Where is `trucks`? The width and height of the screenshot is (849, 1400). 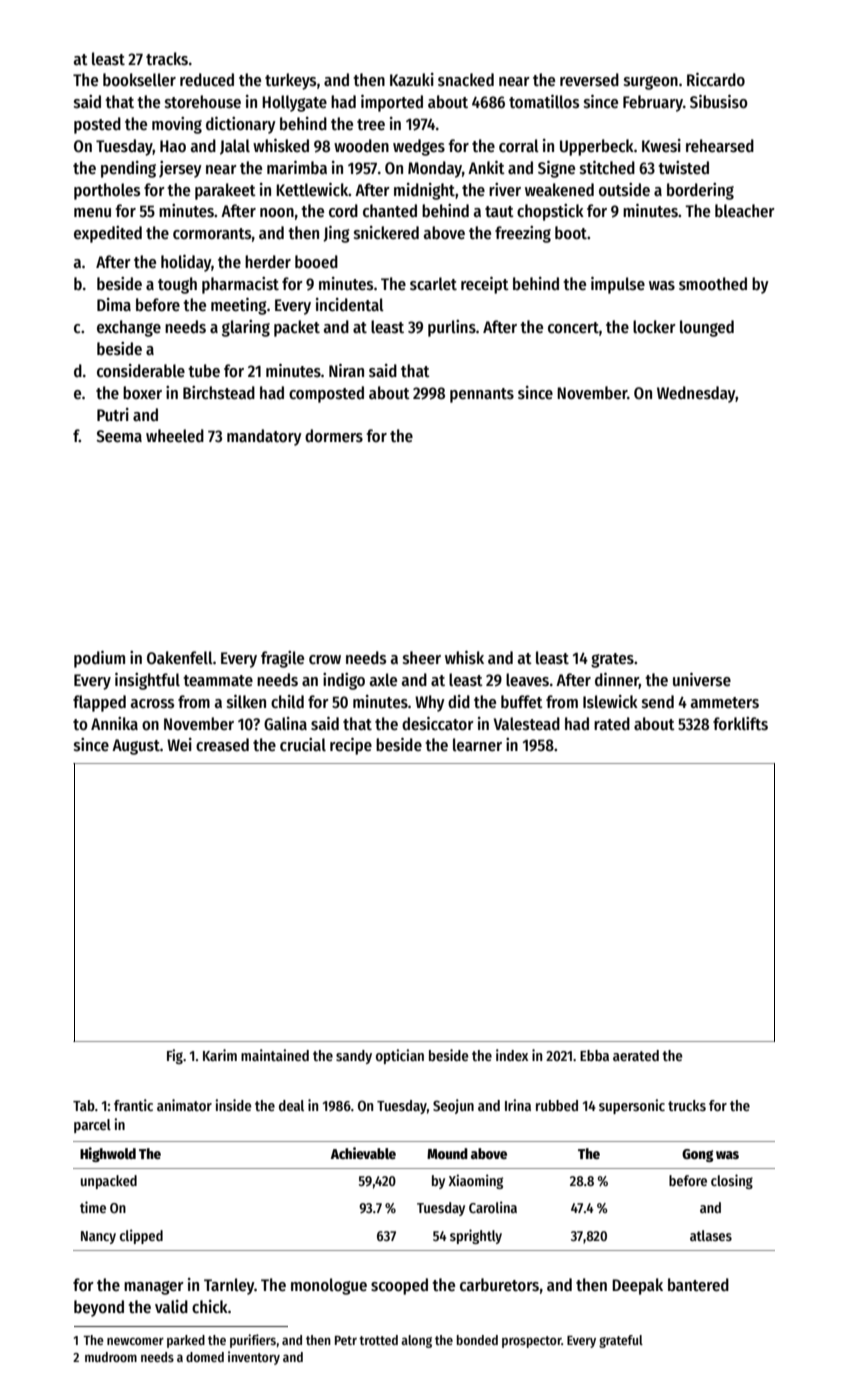
trucks is located at coordinates (687, 1105).
